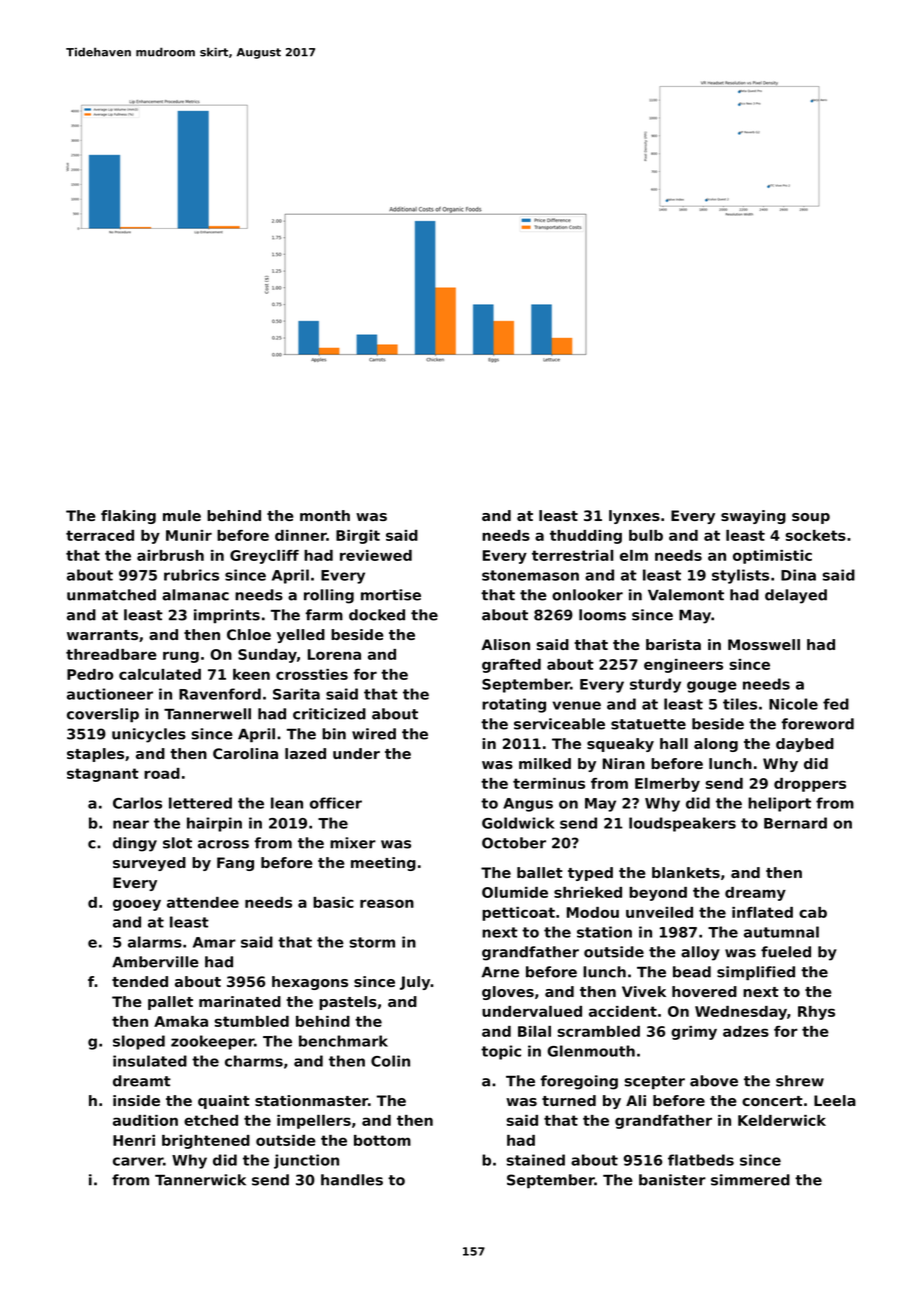 Image resolution: width=924 pixels, height=1308 pixels. I want to click on delayed, so click(796, 596).
